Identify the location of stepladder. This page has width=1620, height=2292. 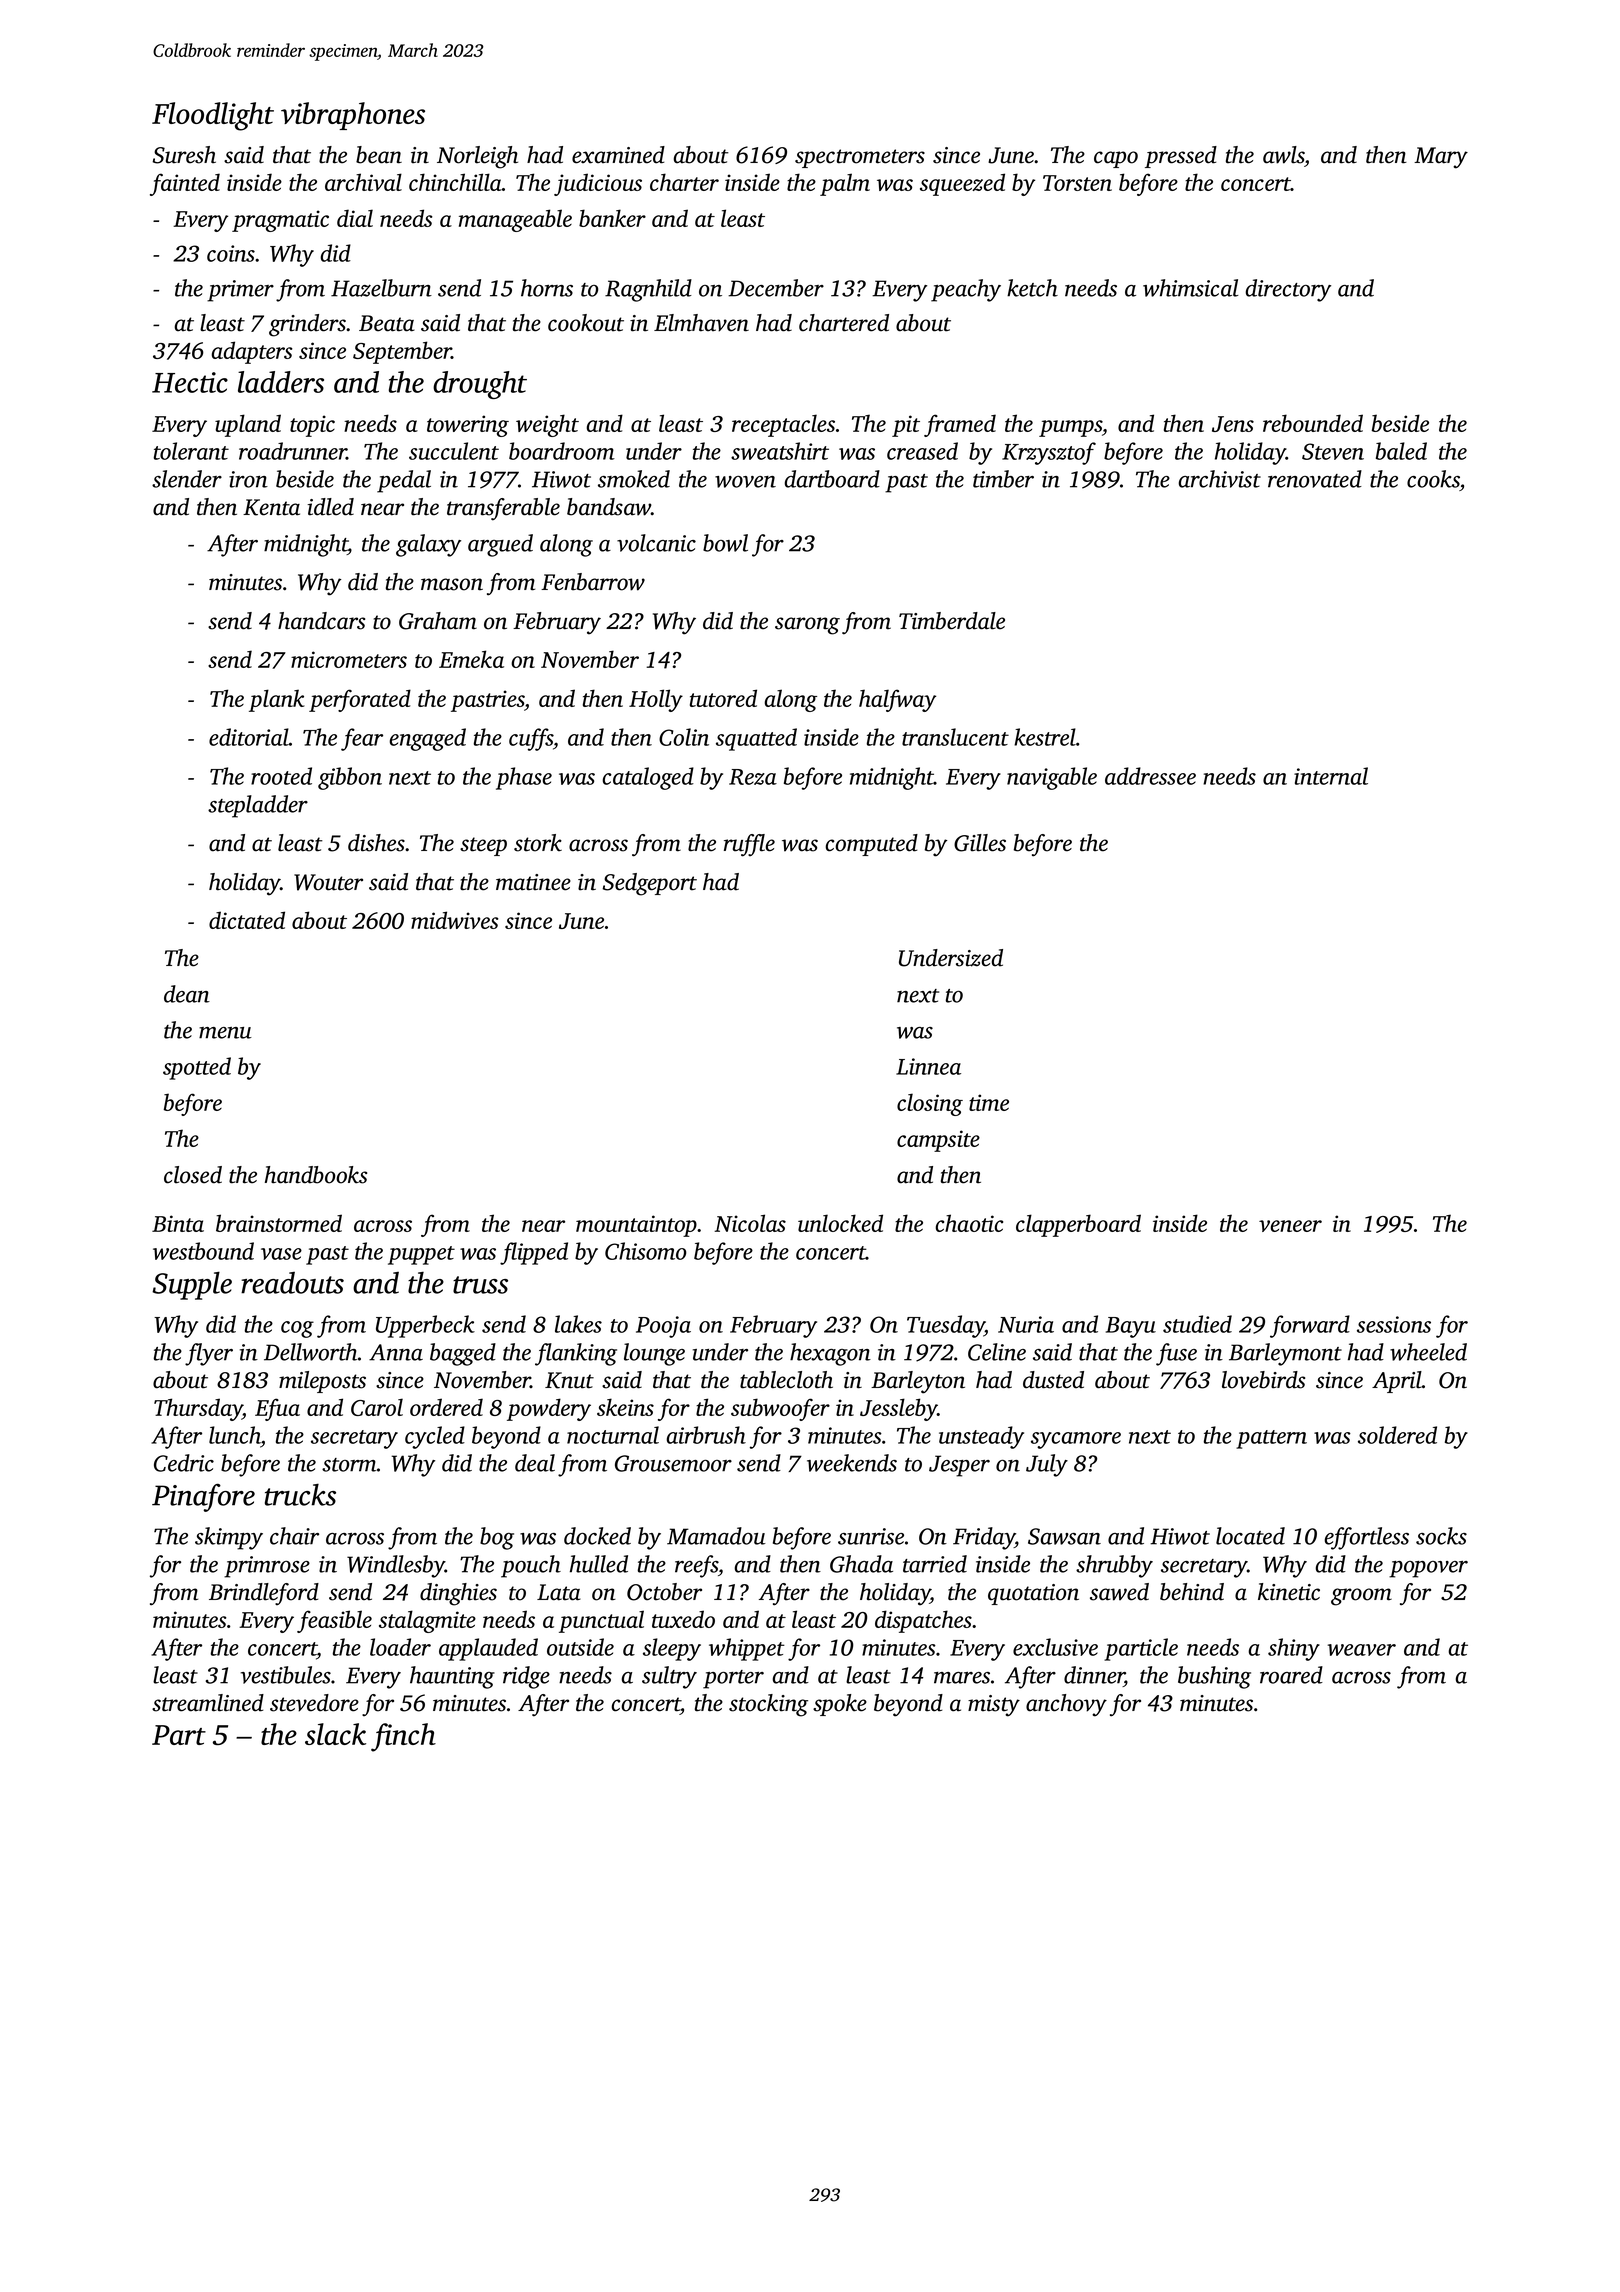
(258, 806).
